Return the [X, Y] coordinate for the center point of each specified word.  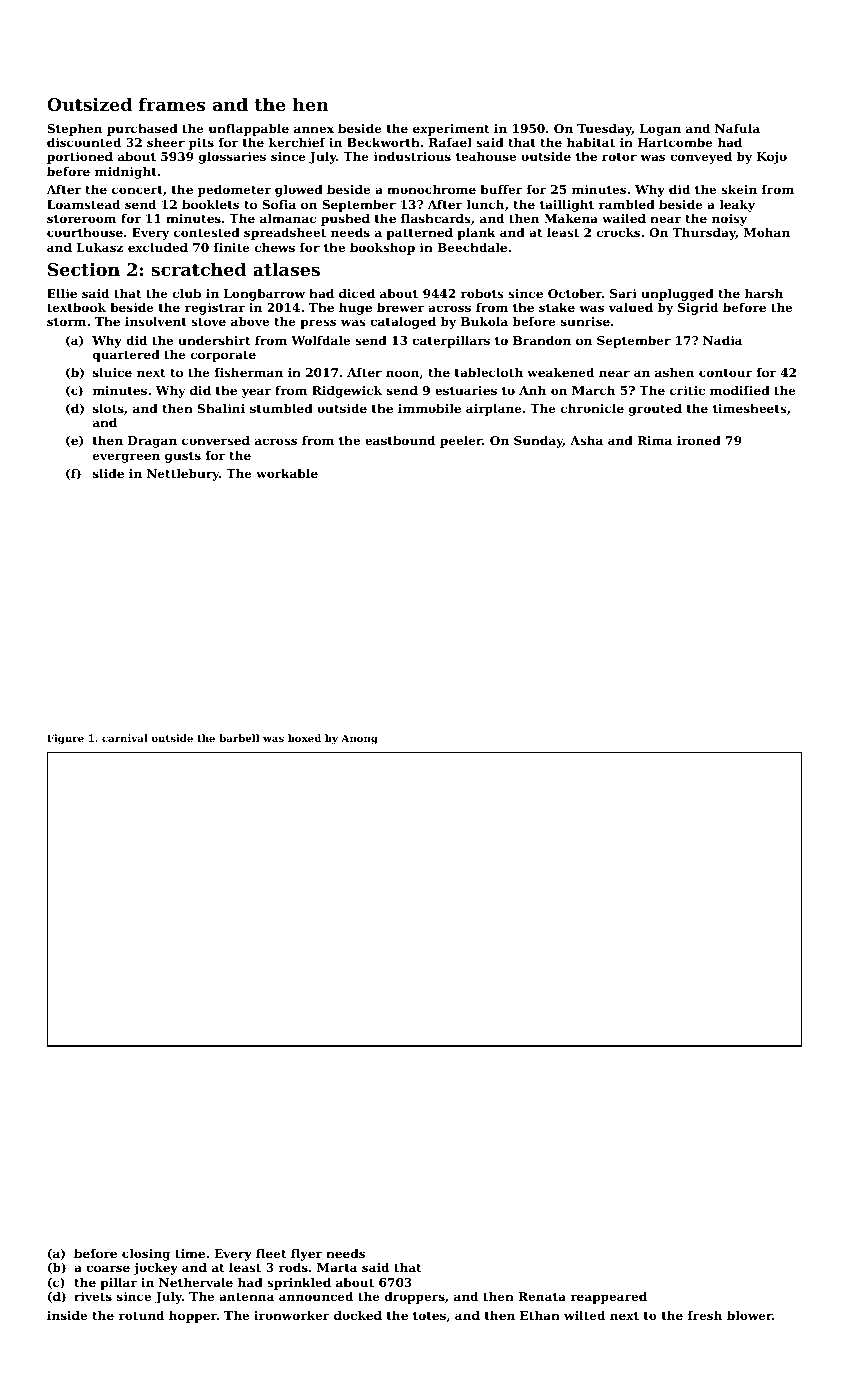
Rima [654, 440]
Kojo [772, 158]
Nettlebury [183, 475]
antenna [246, 1296]
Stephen [74, 130]
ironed [699, 440]
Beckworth [383, 142]
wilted [584, 1315]
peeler [461, 442]
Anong [359, 739]
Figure [65, 739]
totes [429, 1315]
